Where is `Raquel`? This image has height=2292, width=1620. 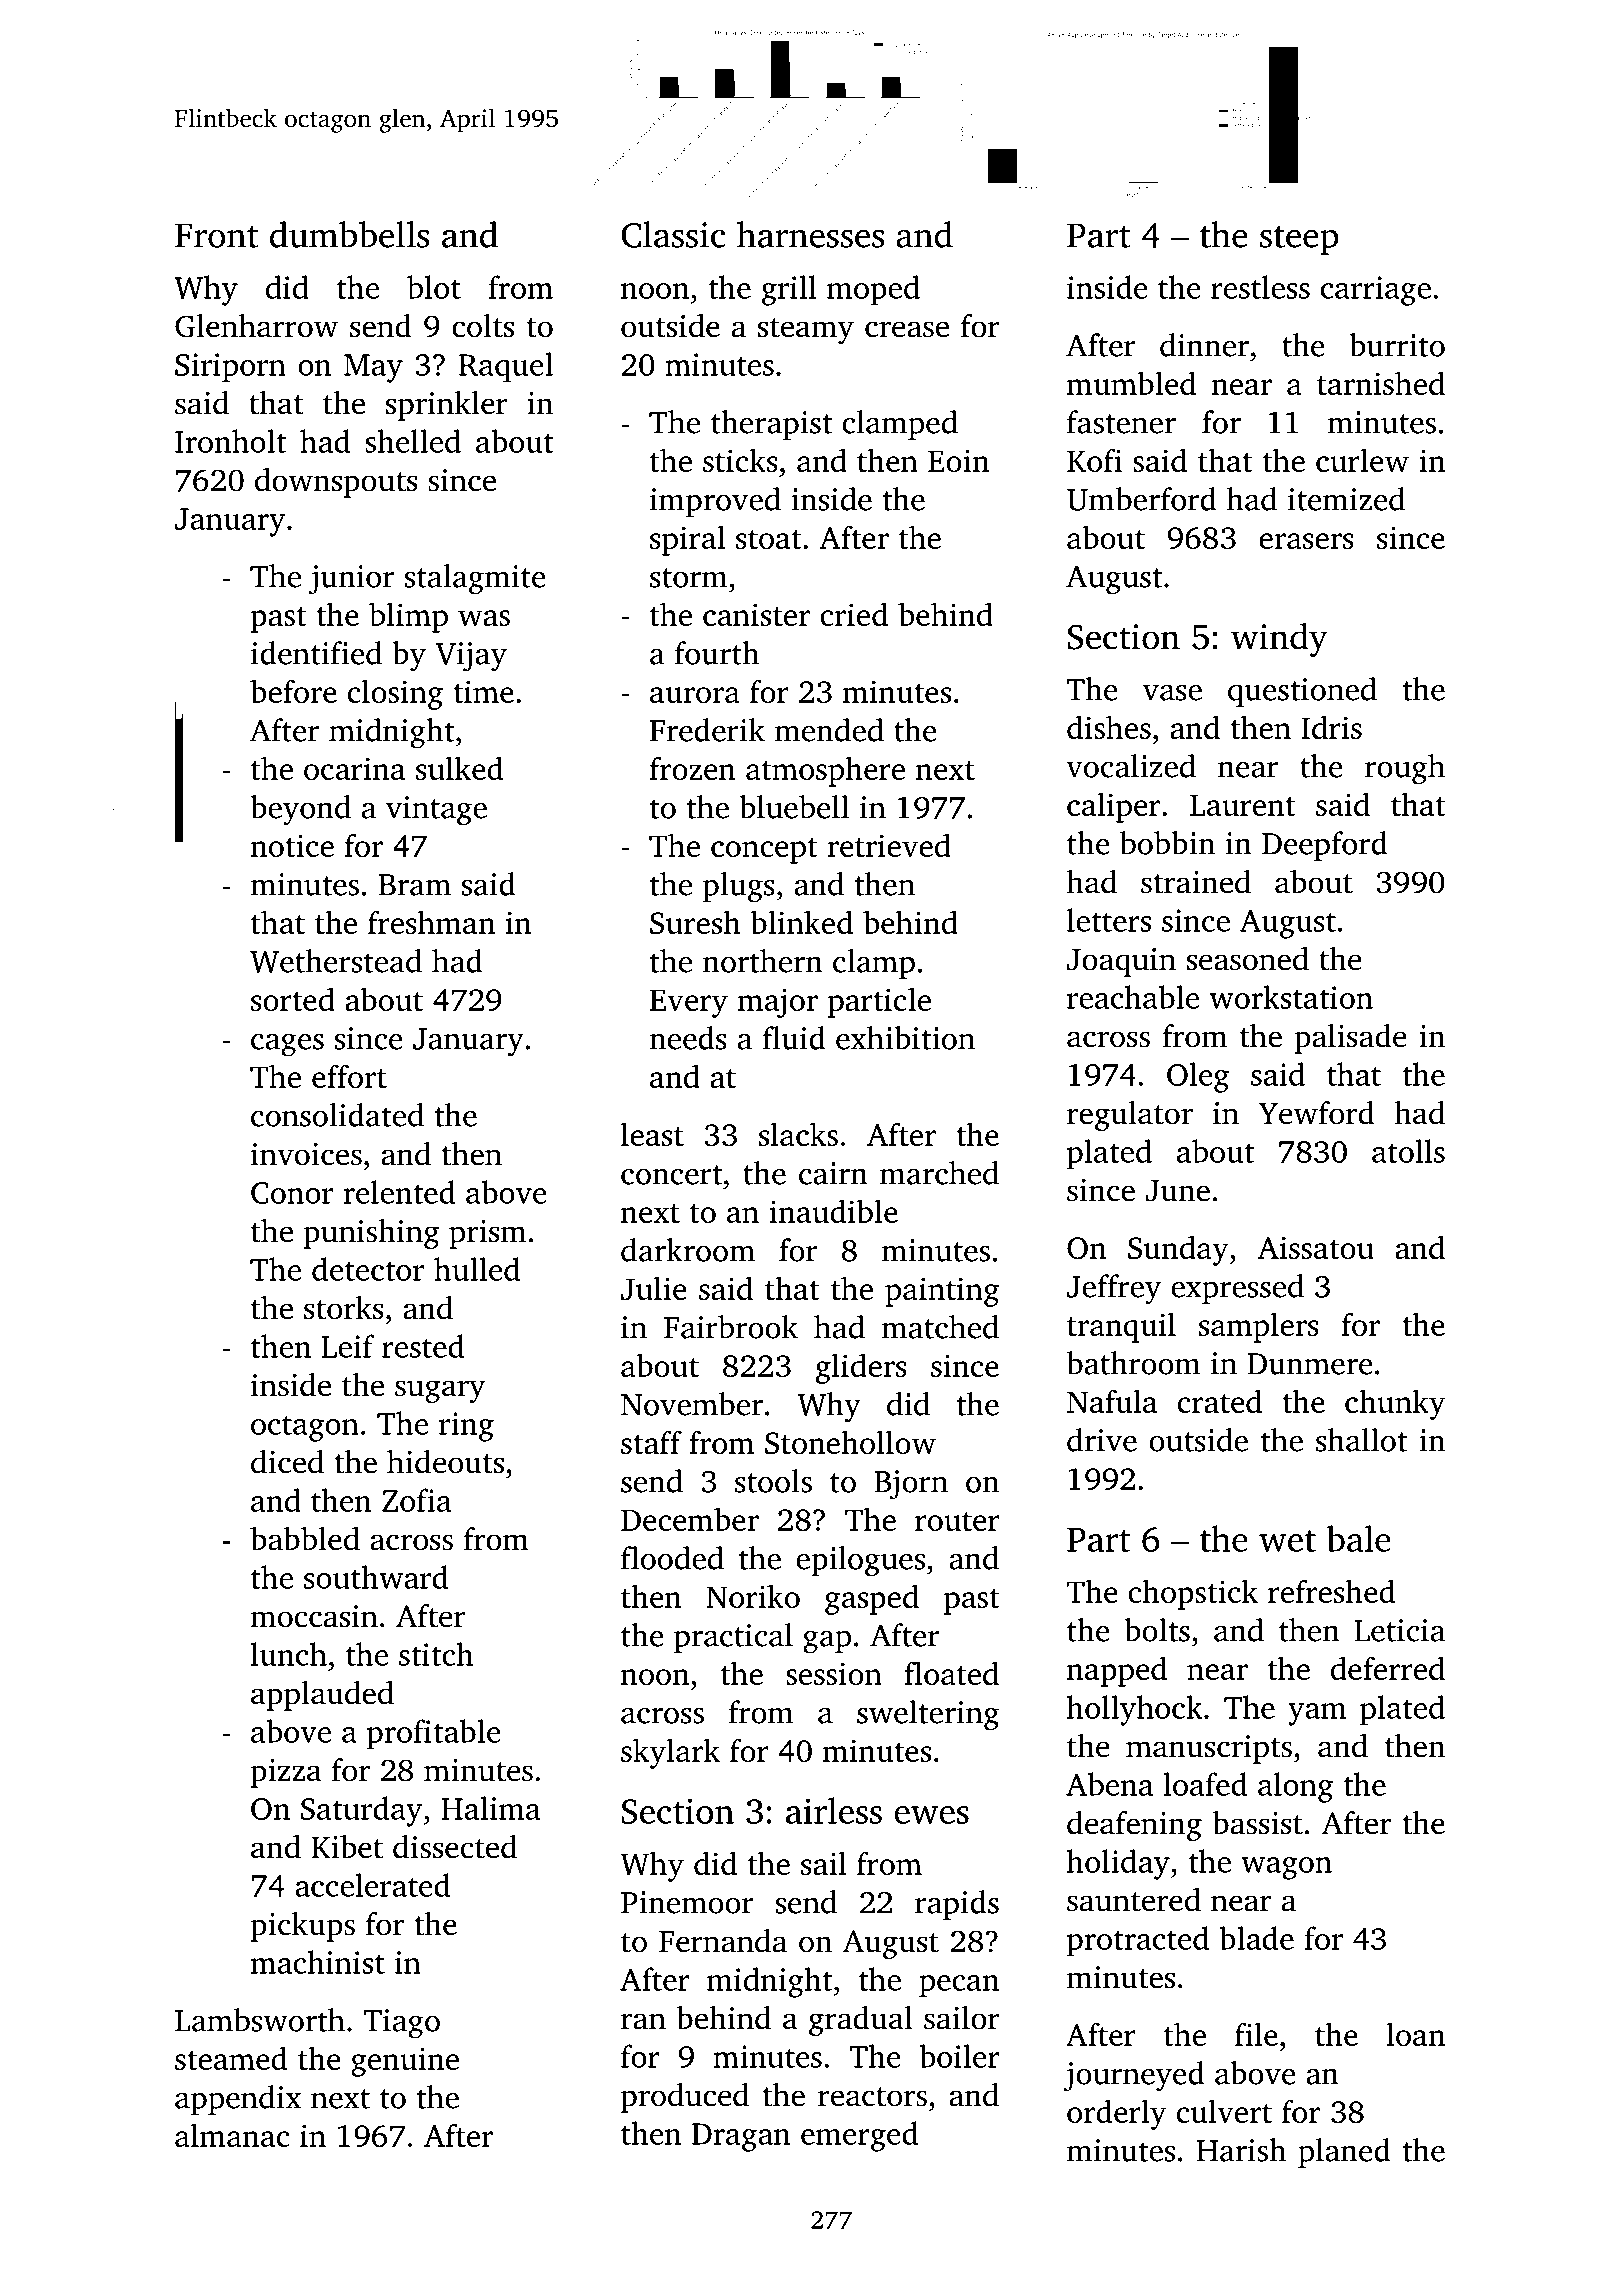
Raquel is located at coordinates (506, 367).
